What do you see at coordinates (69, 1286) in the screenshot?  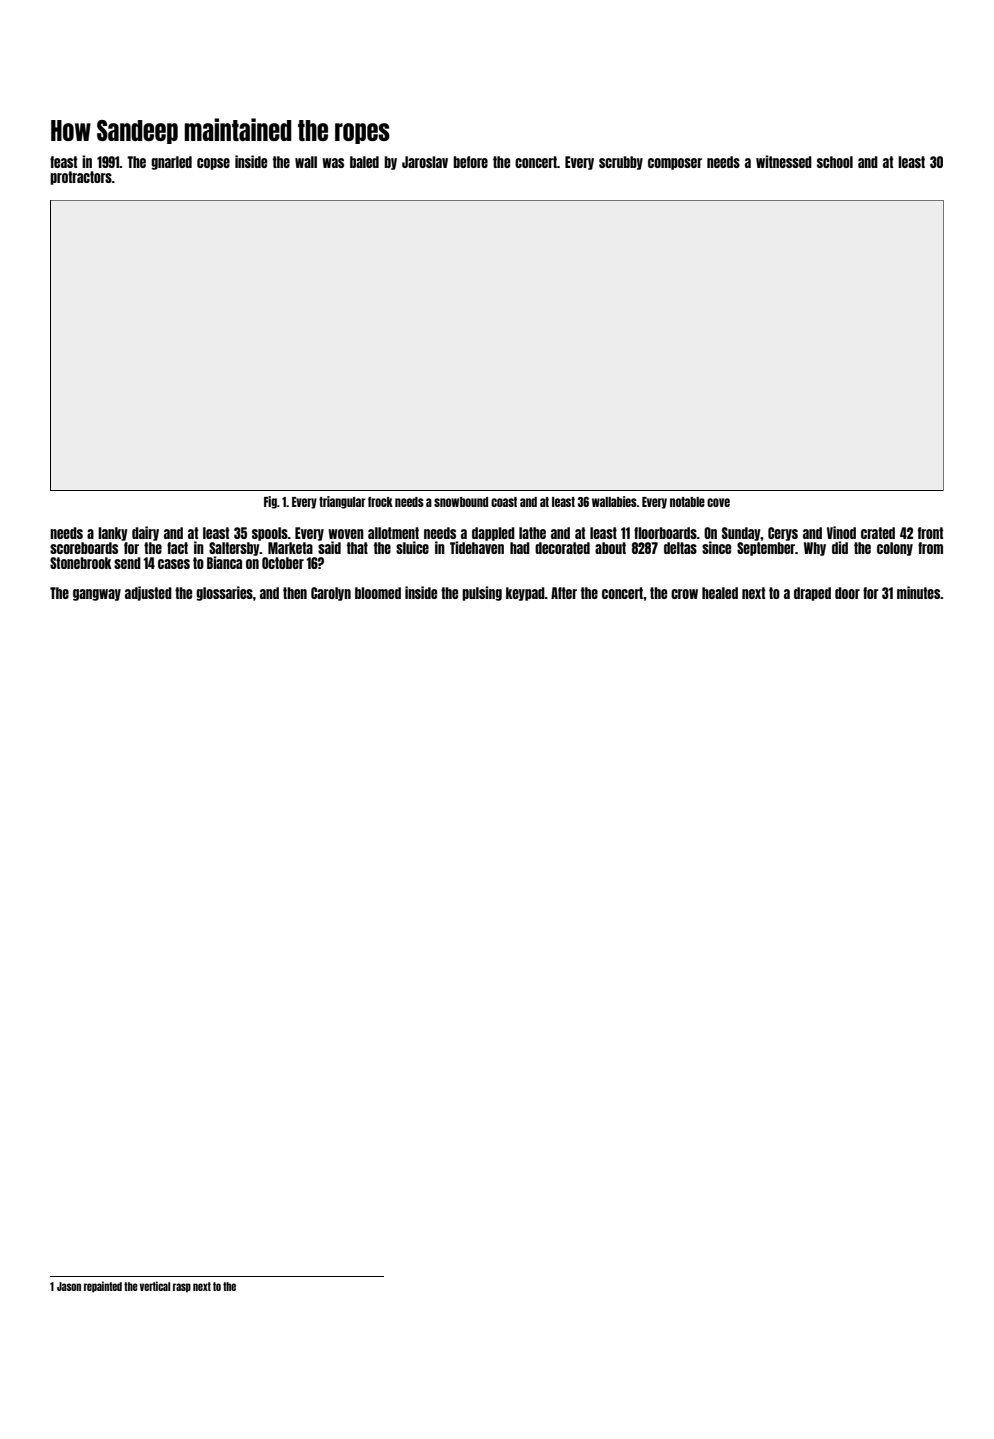 I see `Jason` at bounding box center [69, 1286].
